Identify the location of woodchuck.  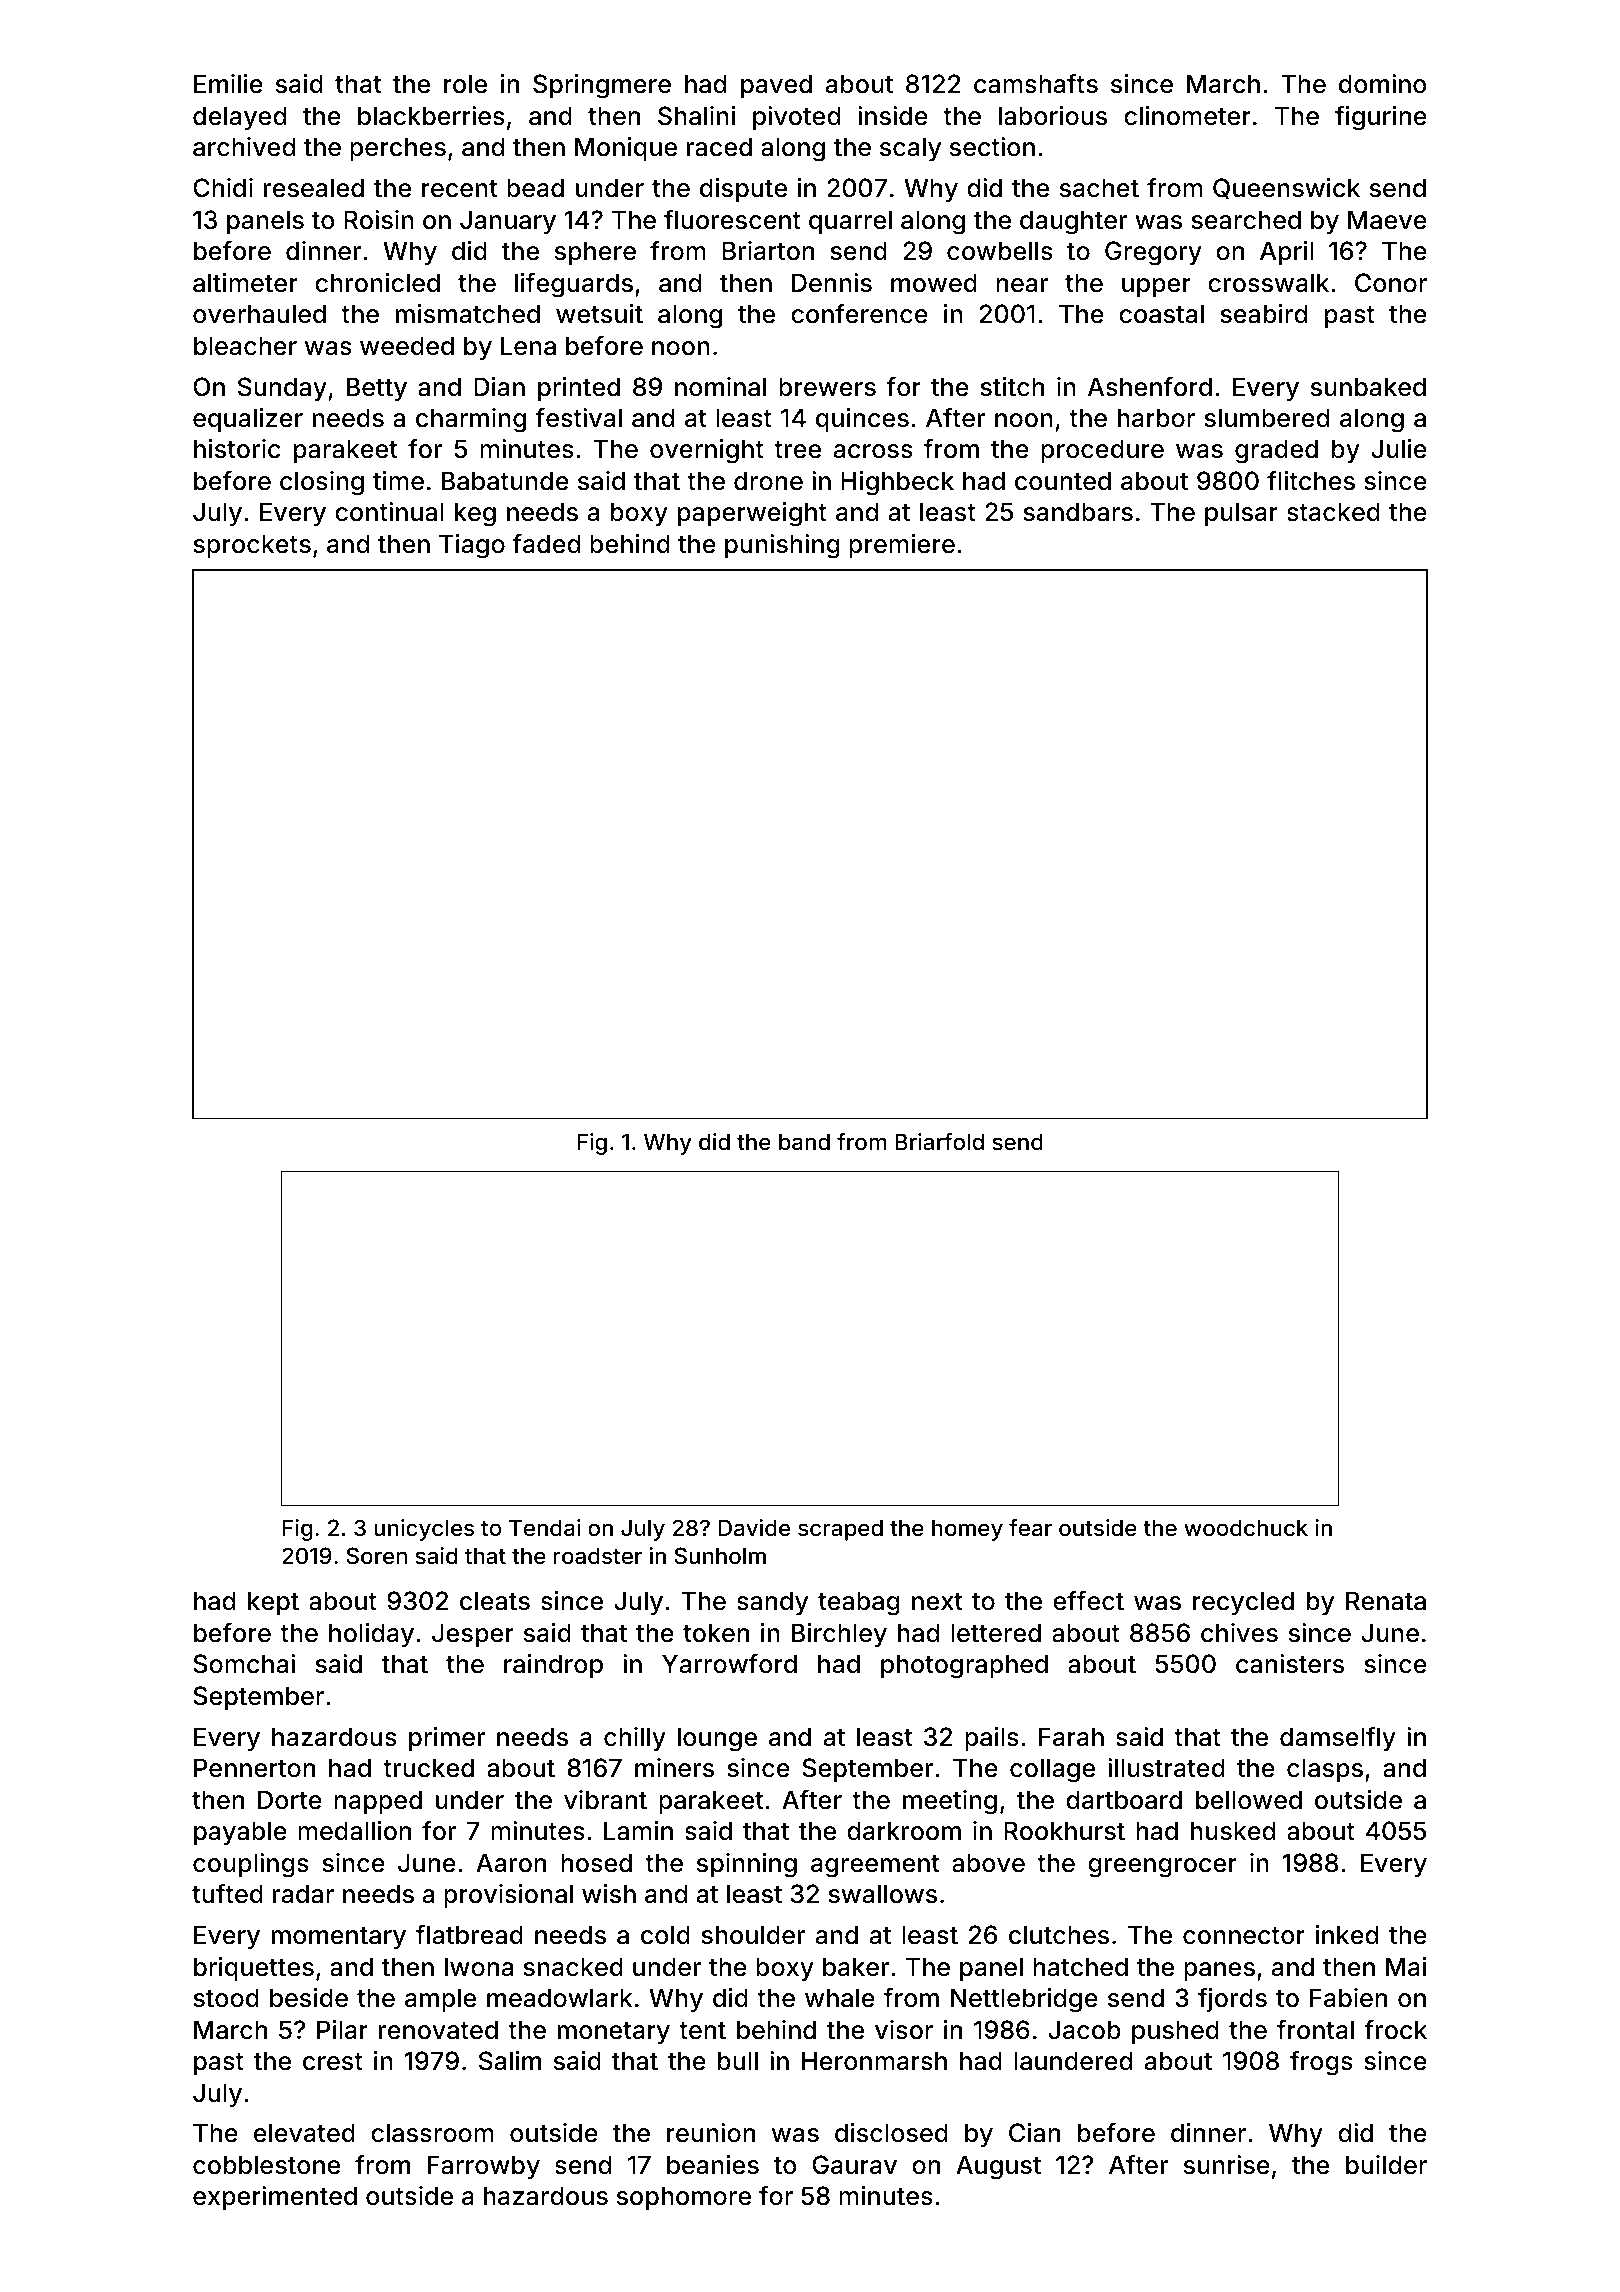
(1246, 1527).
